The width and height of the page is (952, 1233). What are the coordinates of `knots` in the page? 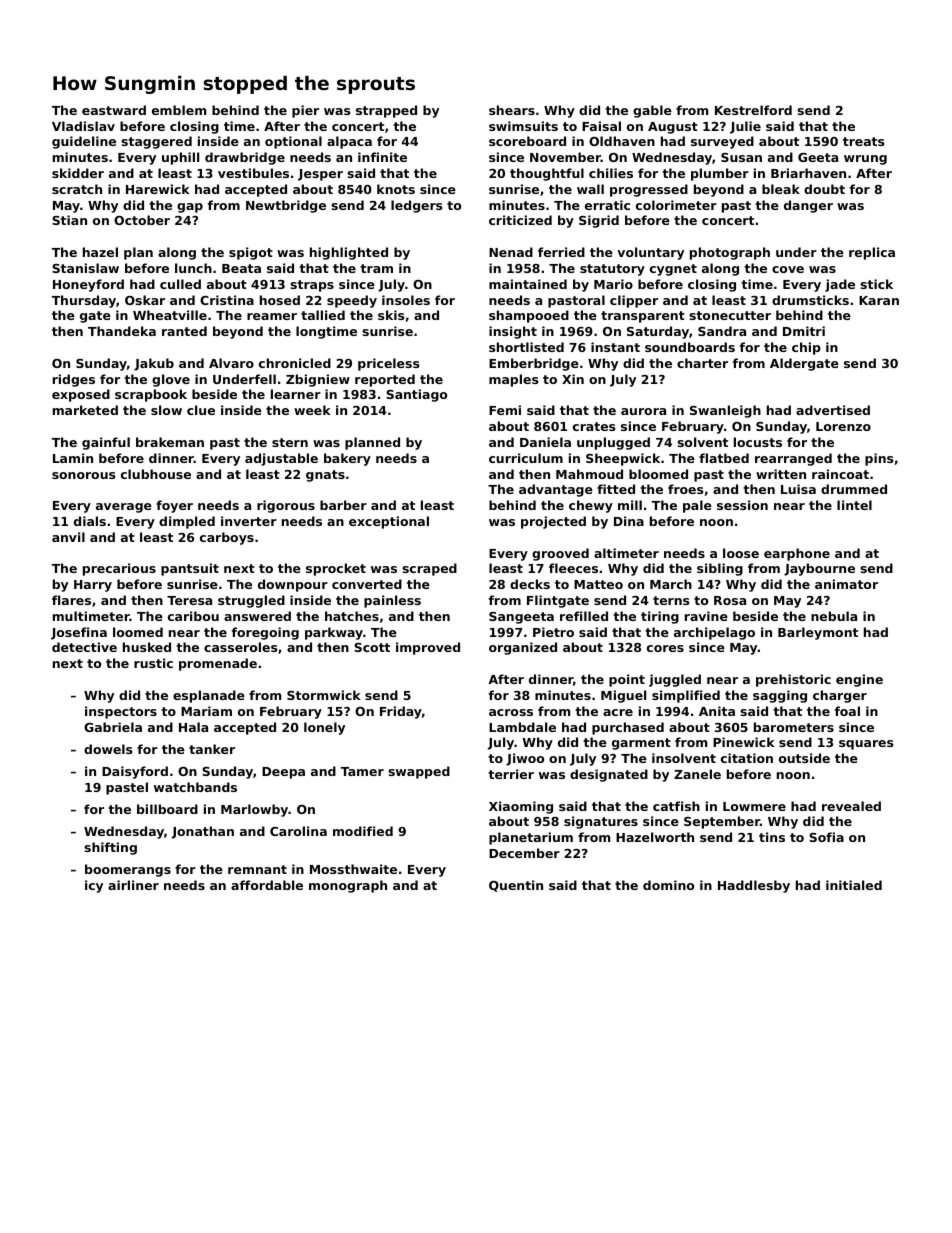 It's located at (396, 189).
